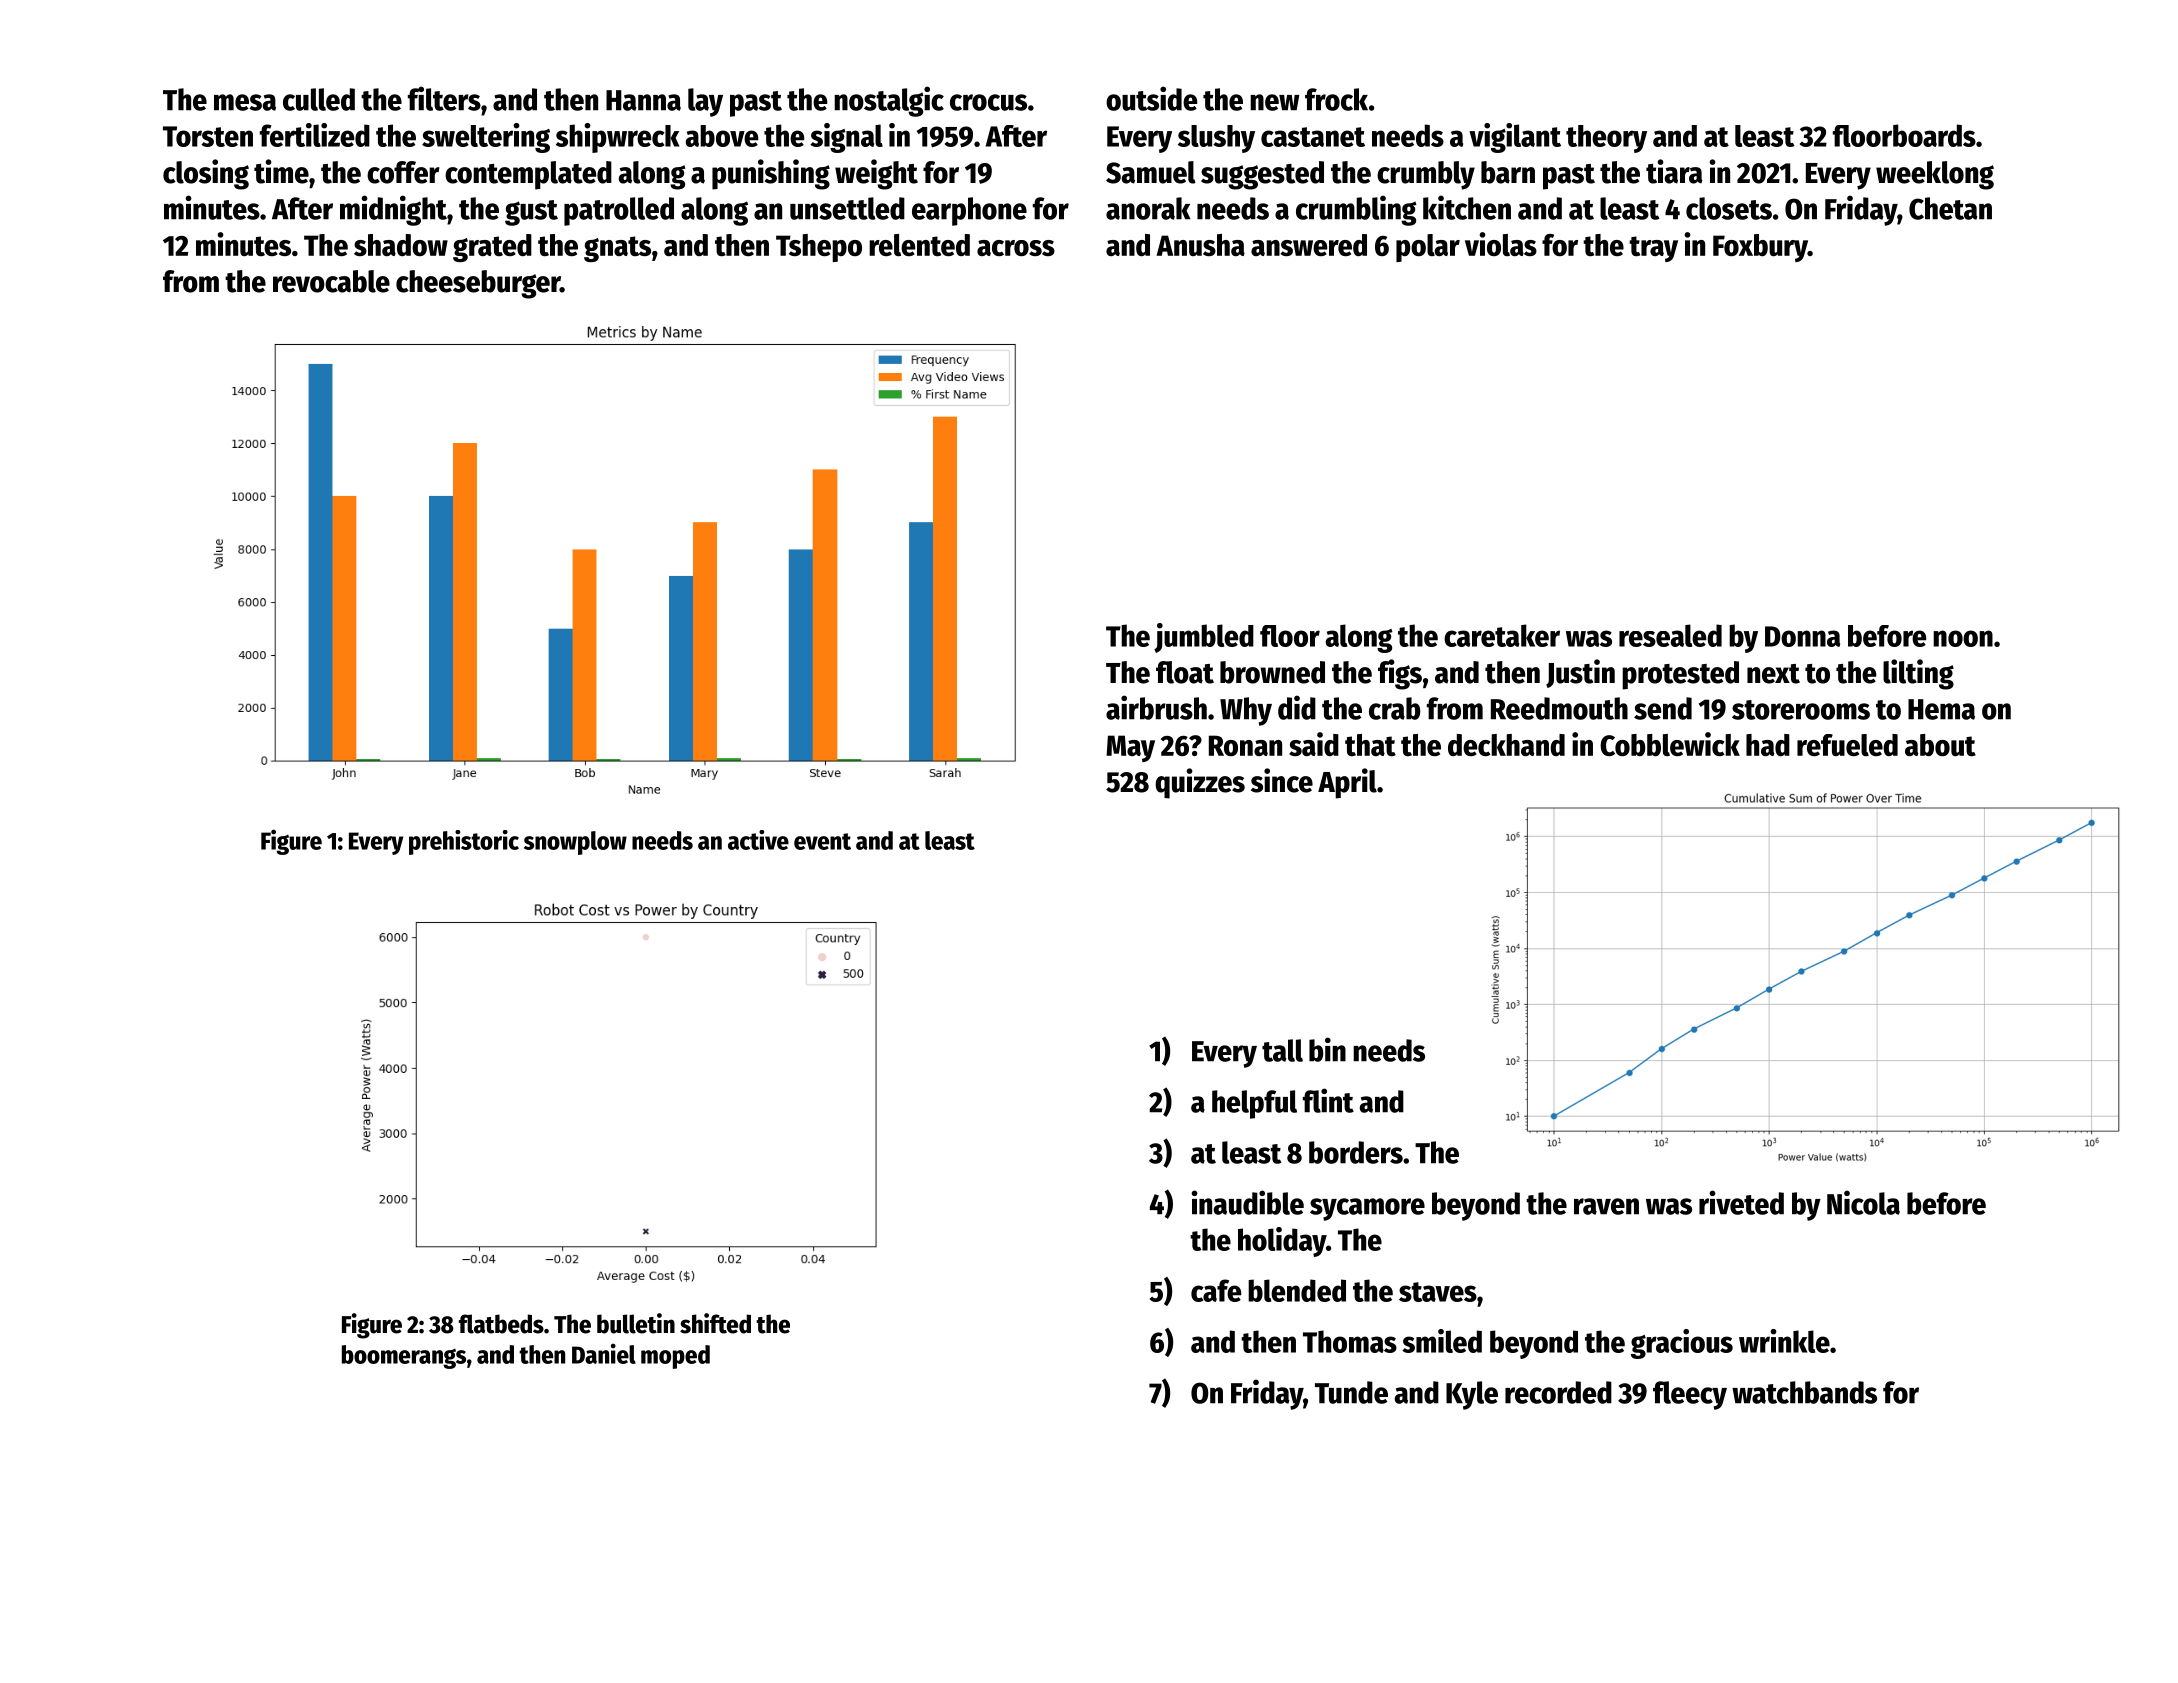  Describe the element at coordinates (501, 1324) in the image. I see `flatbeds` at that location.
